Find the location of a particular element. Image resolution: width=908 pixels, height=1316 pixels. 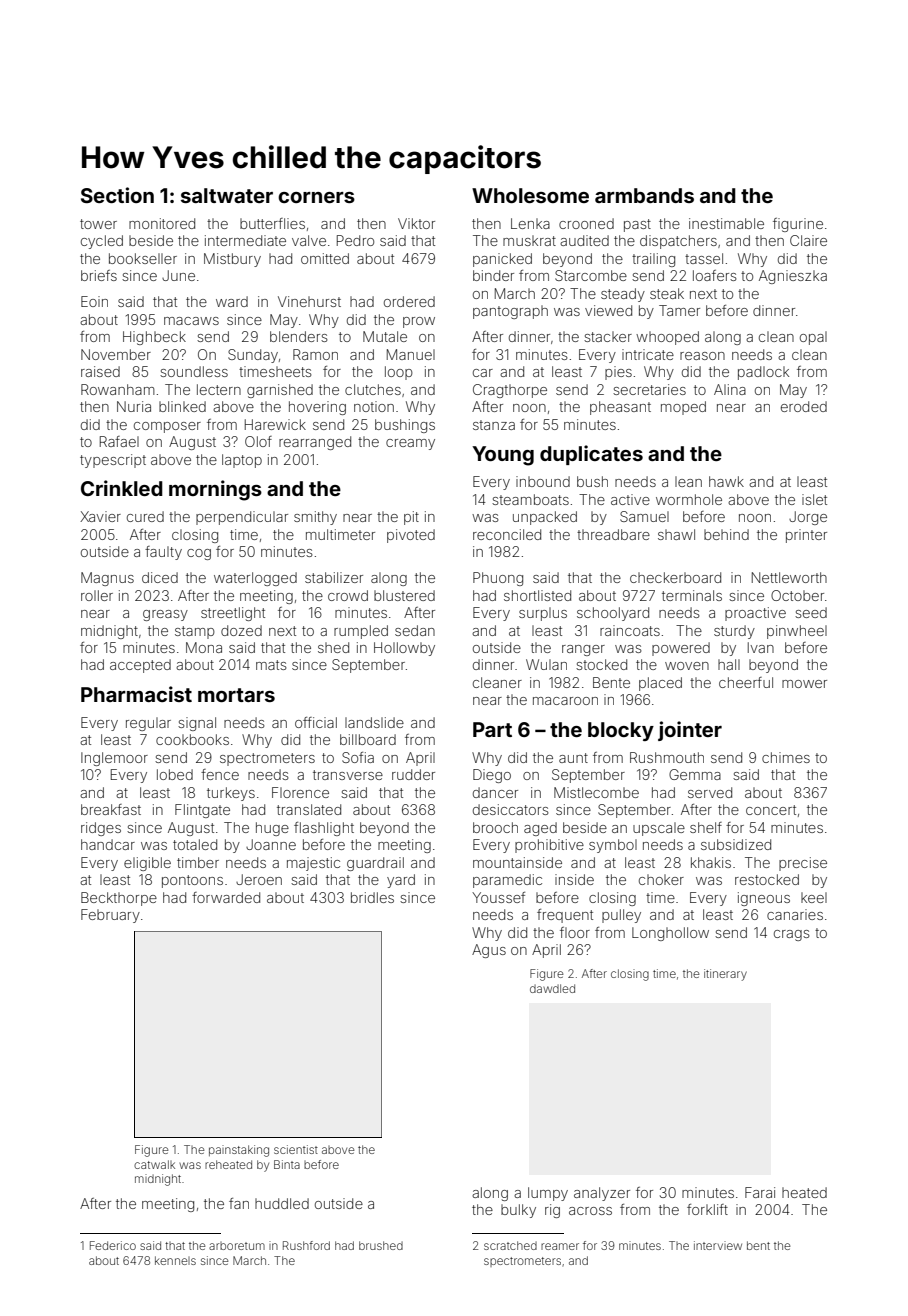

Rushford is located at coordinates (306, 1245).
